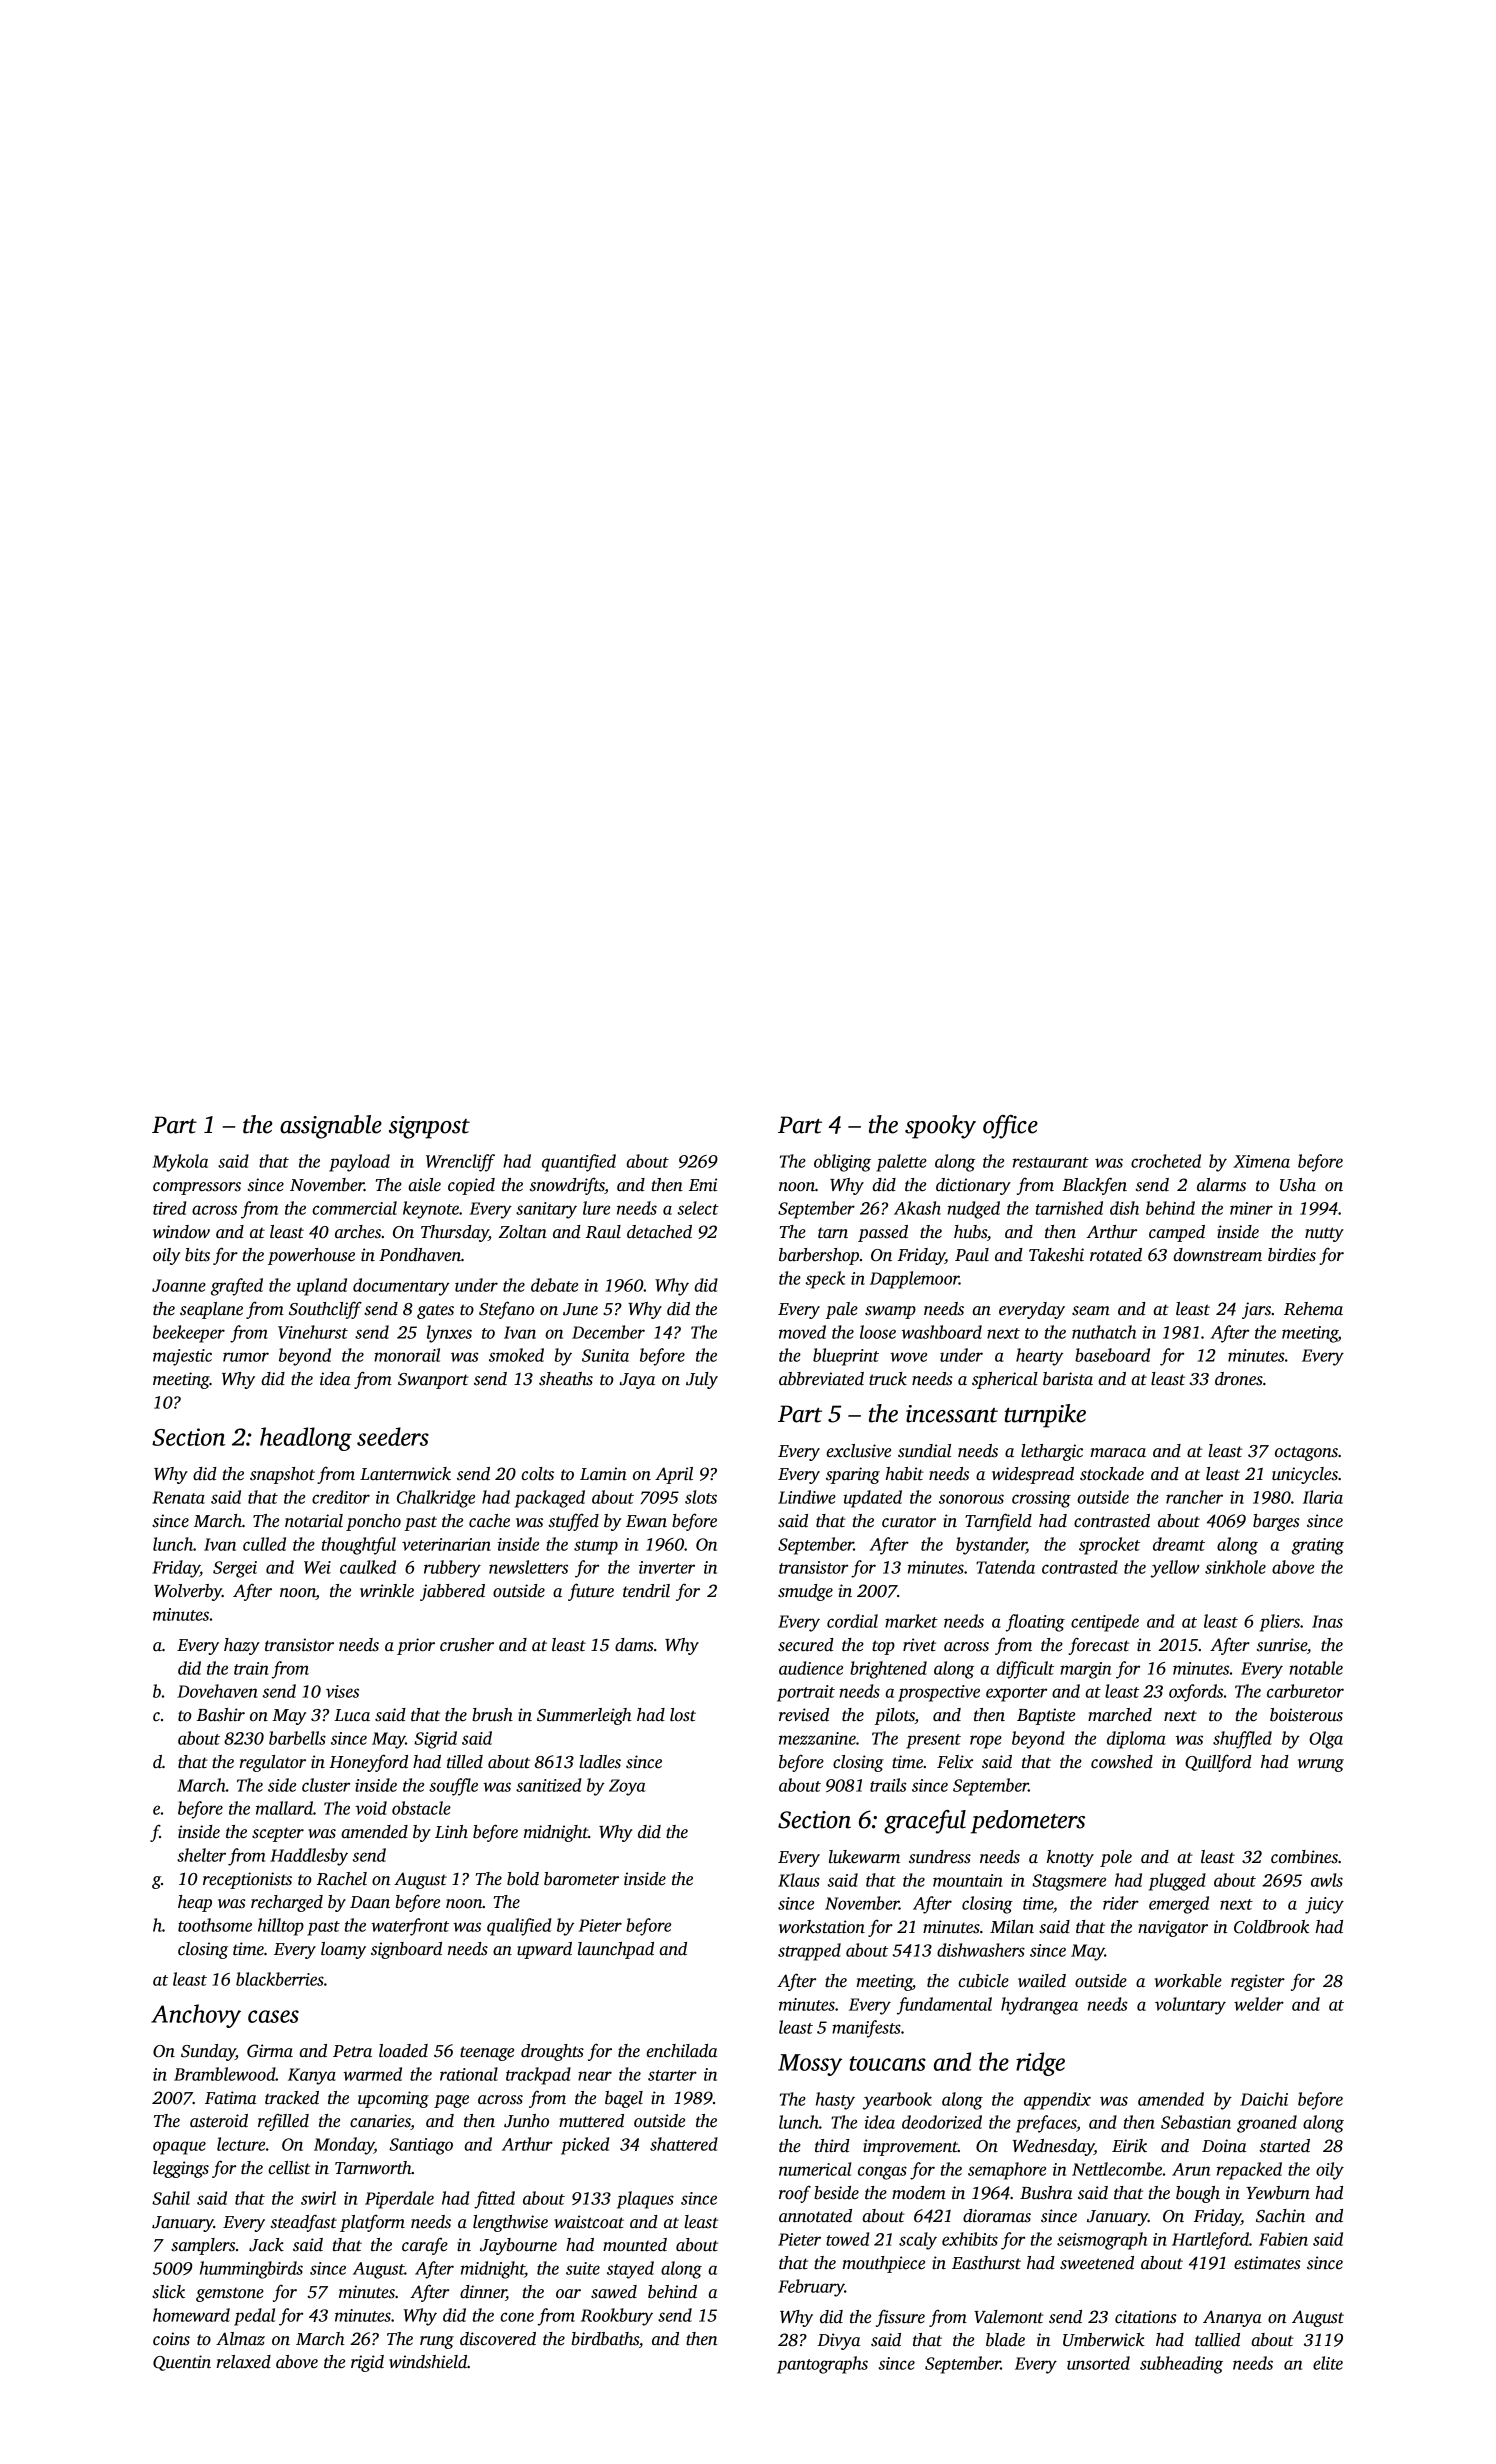 This image has height=2464, width=1496. Describe the element at coordinates (825, 1280) in the image. I see `speck` at that location.
